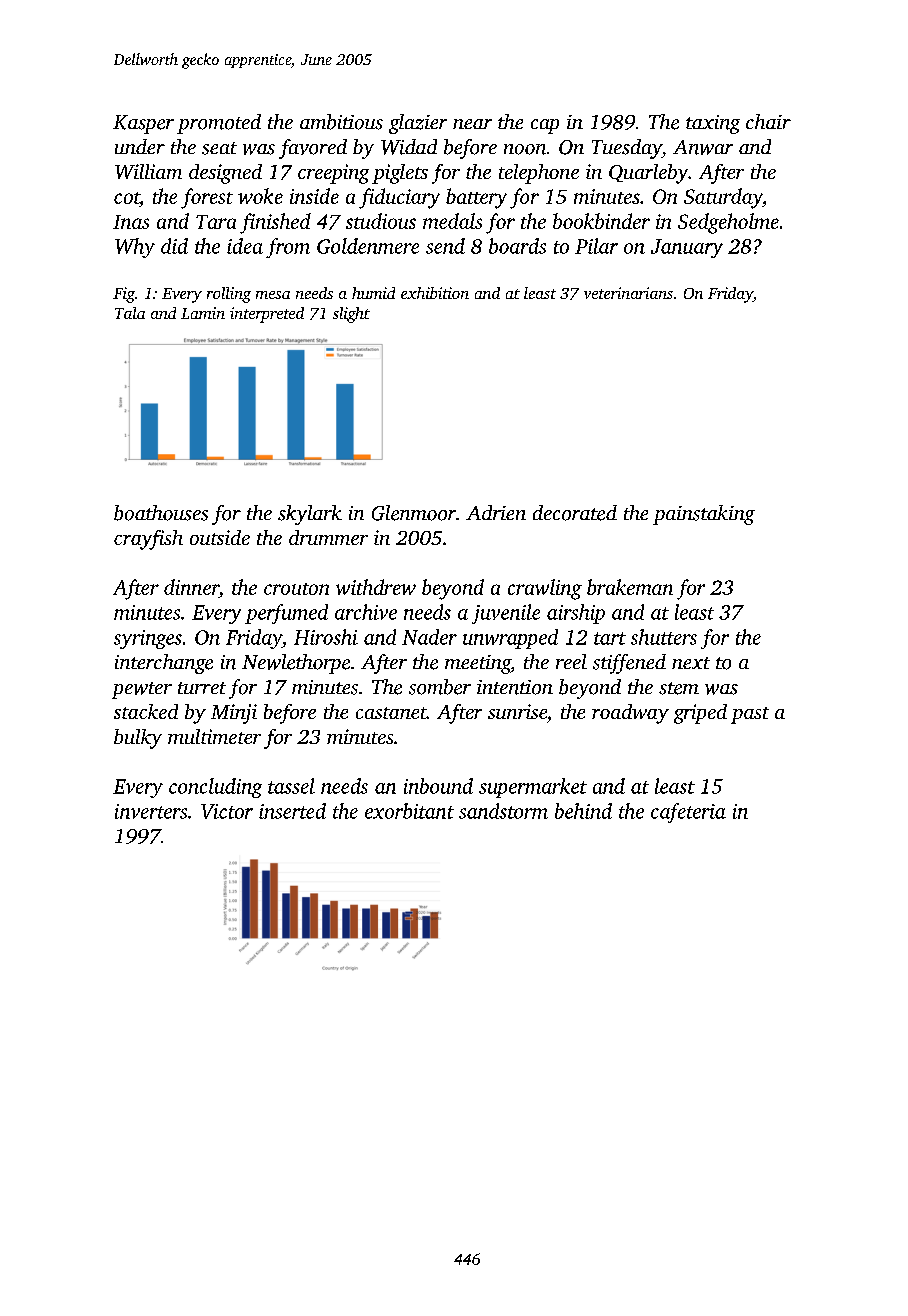  Describe the element at coordinates (148, 639) in the document. I see `syringes` at that location.
